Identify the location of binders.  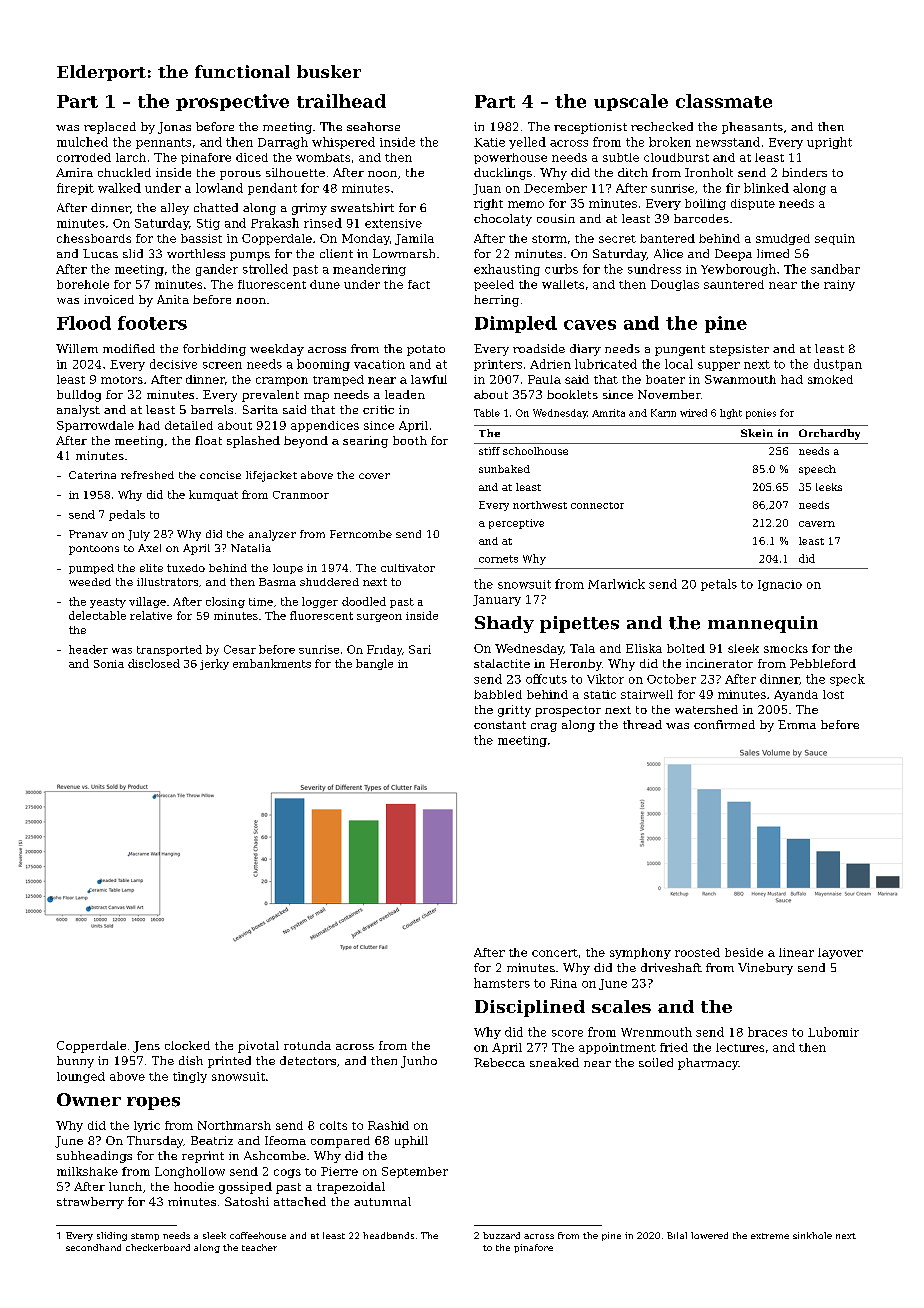
(804, 172).
